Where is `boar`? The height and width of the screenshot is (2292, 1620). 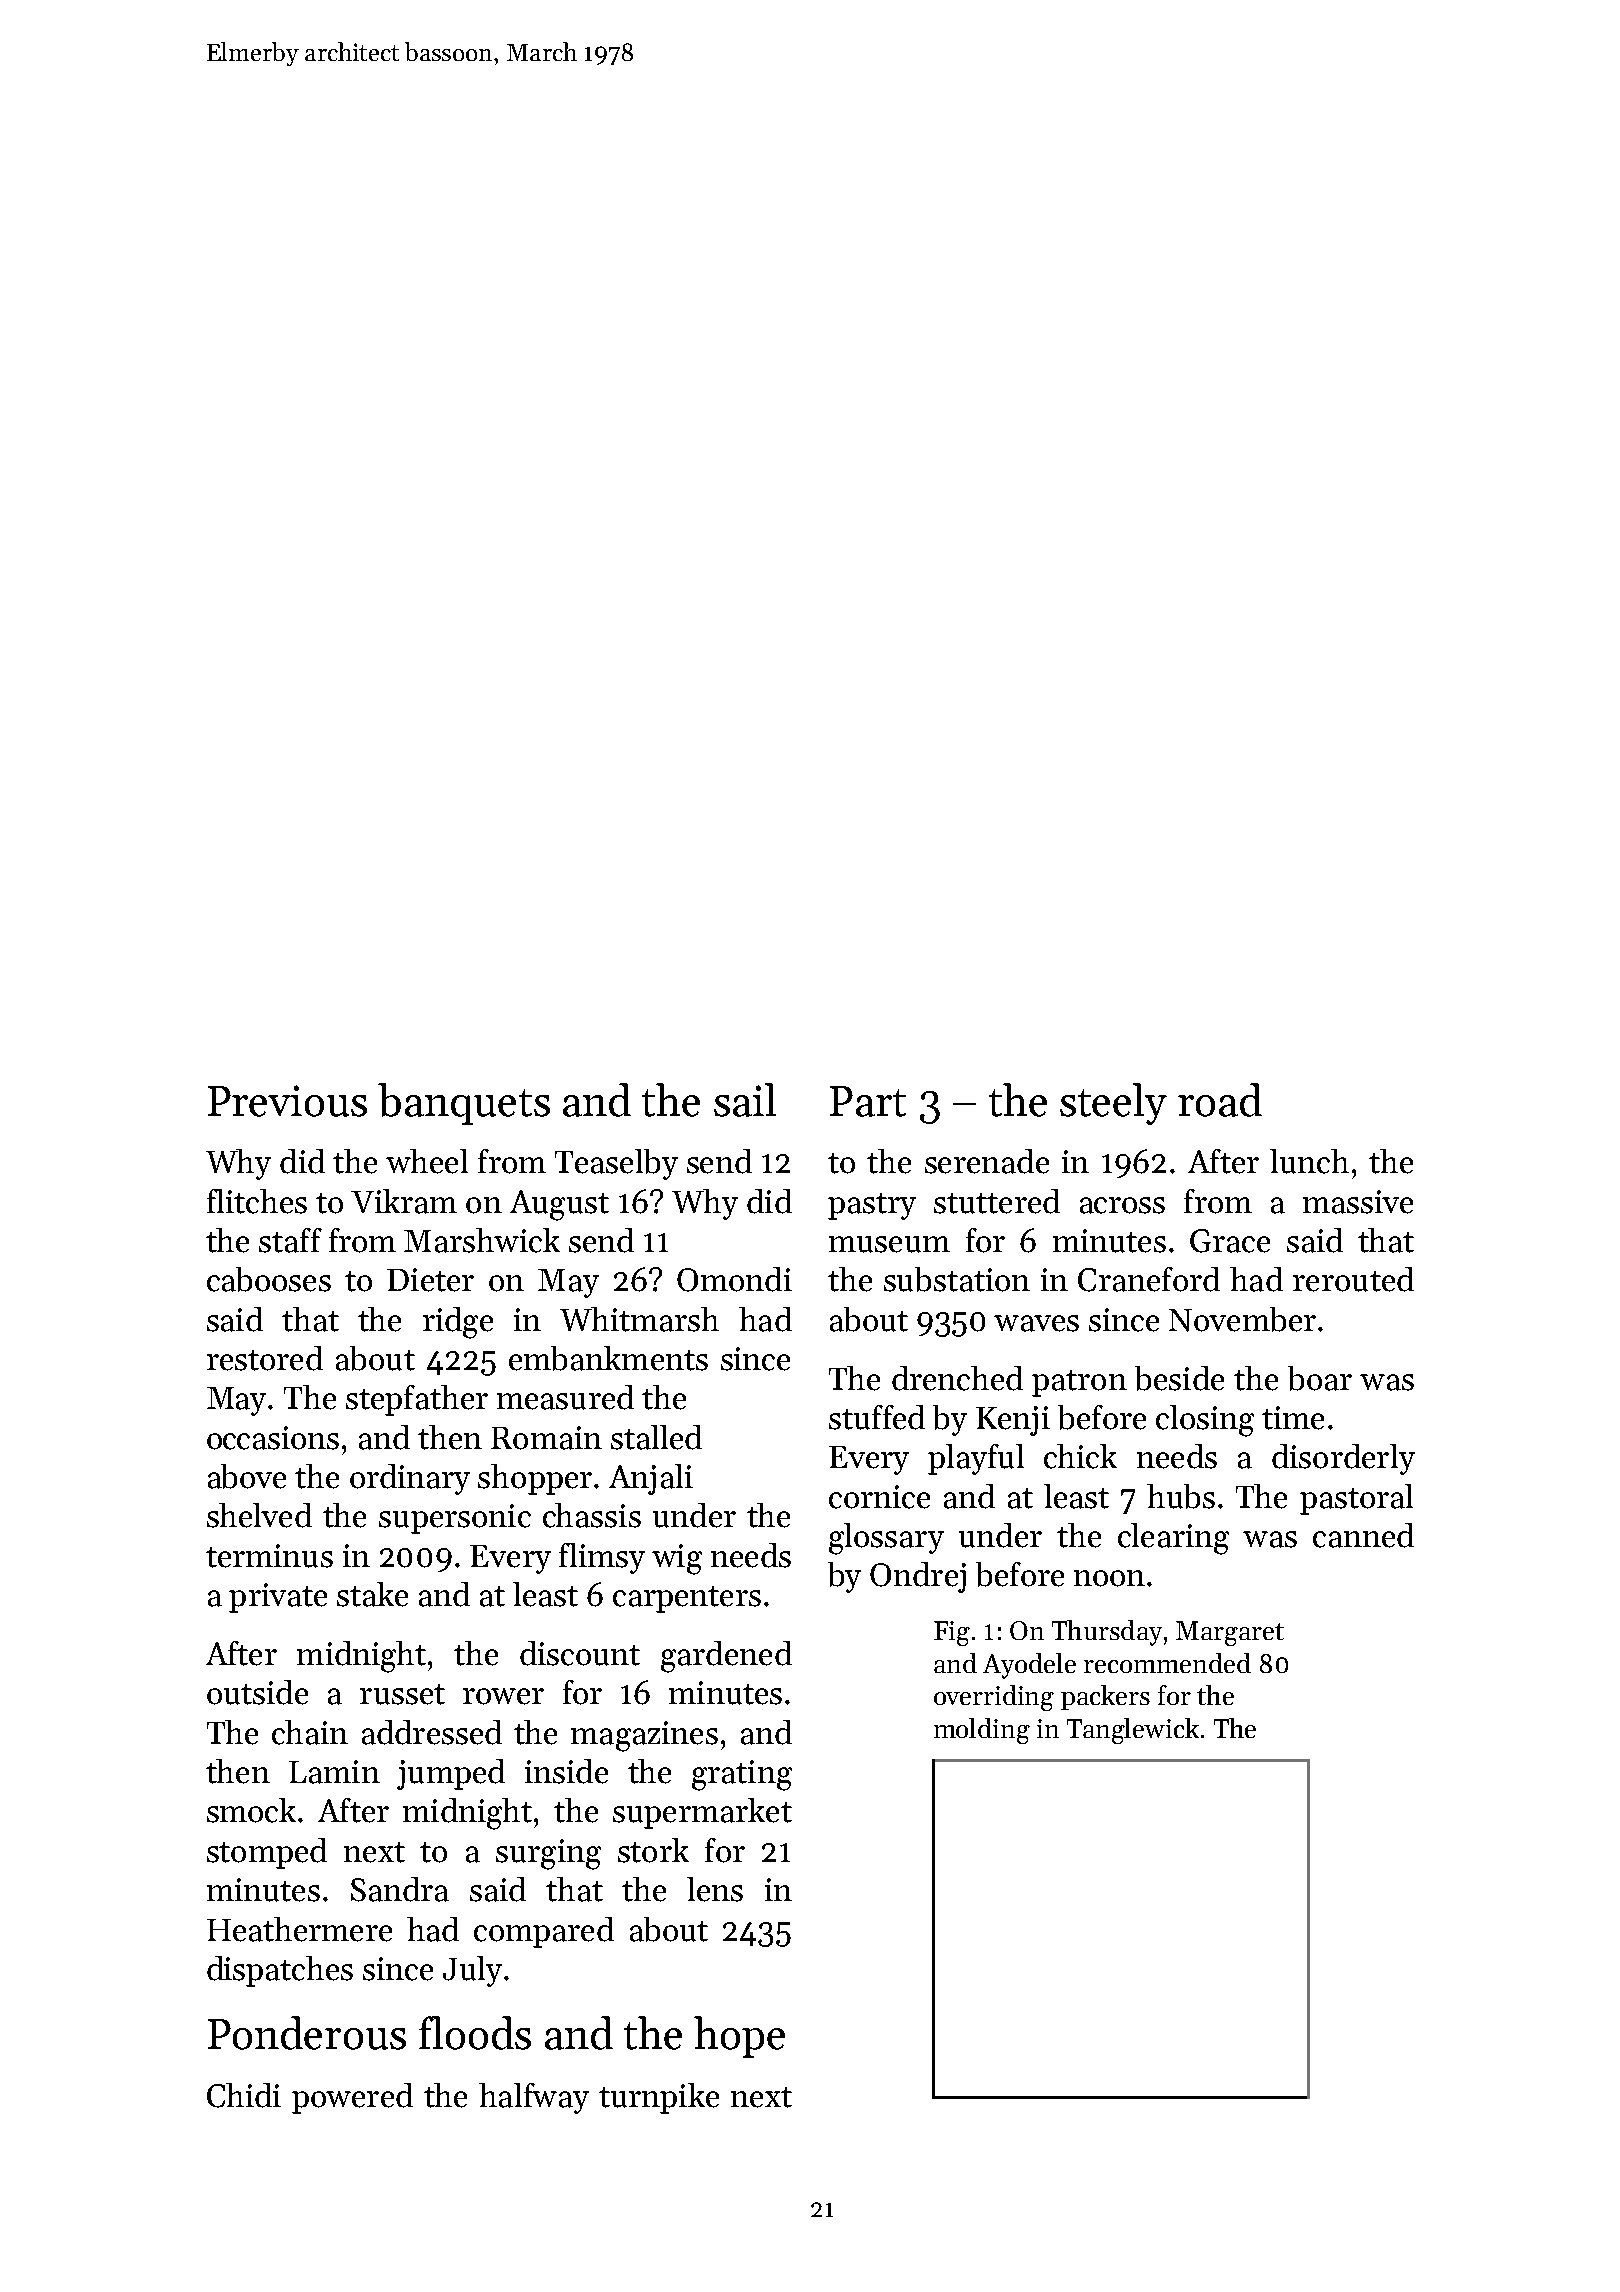
boar is located at coordinates (1320, 1378).
